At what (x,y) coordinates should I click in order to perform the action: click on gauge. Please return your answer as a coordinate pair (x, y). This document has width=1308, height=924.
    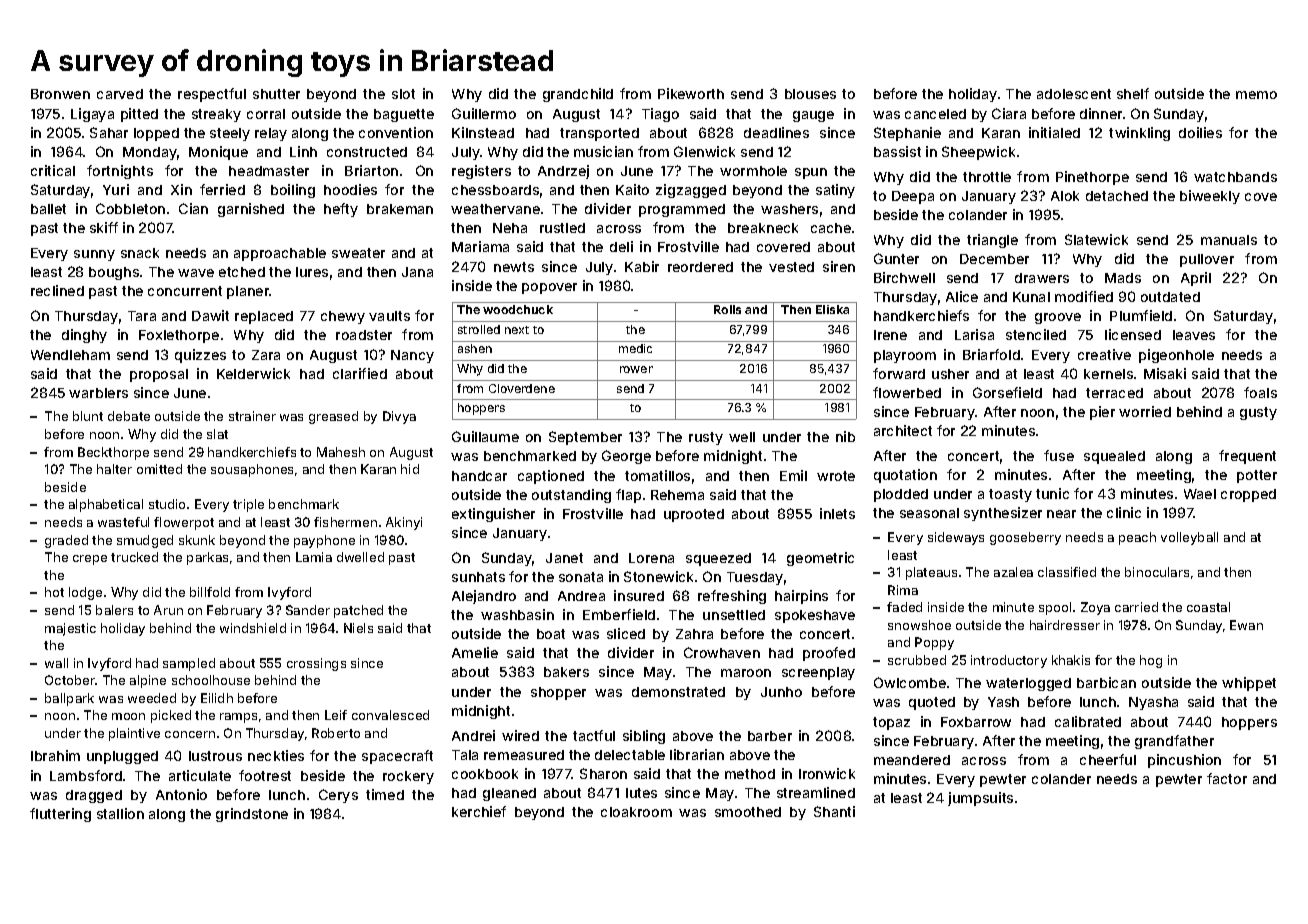
    Looking at the image, I should click on (813, 116).
